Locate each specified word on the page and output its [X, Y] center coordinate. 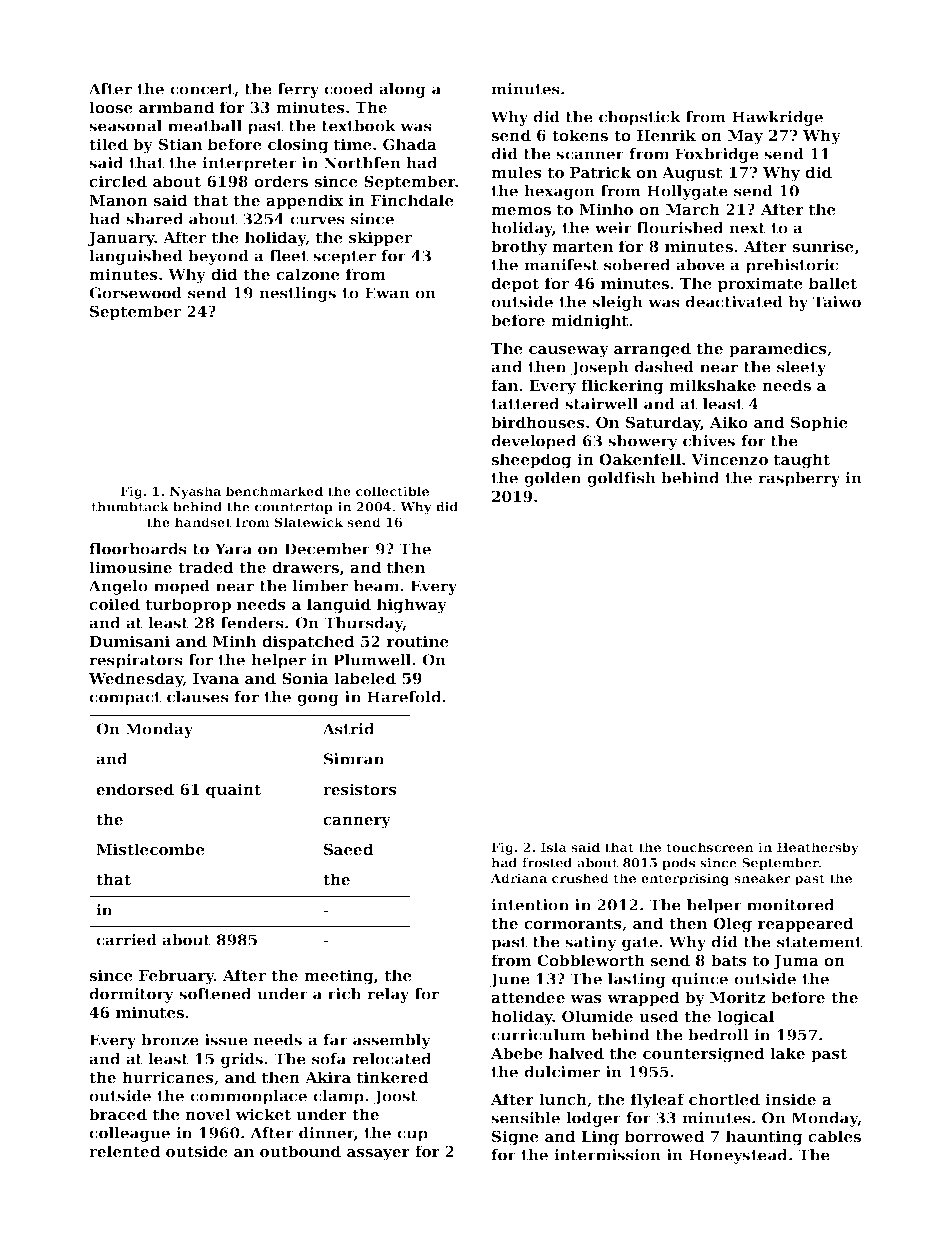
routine [418, 641]
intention [530, 905]
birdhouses [538, 422]
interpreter [249, 164]
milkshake [712, 385]
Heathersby [818, 848]
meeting [339, 977]
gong [318, 700]
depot [515, 284]
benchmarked [274, 491]
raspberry [799, 479]
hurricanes [168, 1077]
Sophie [819, 423]
